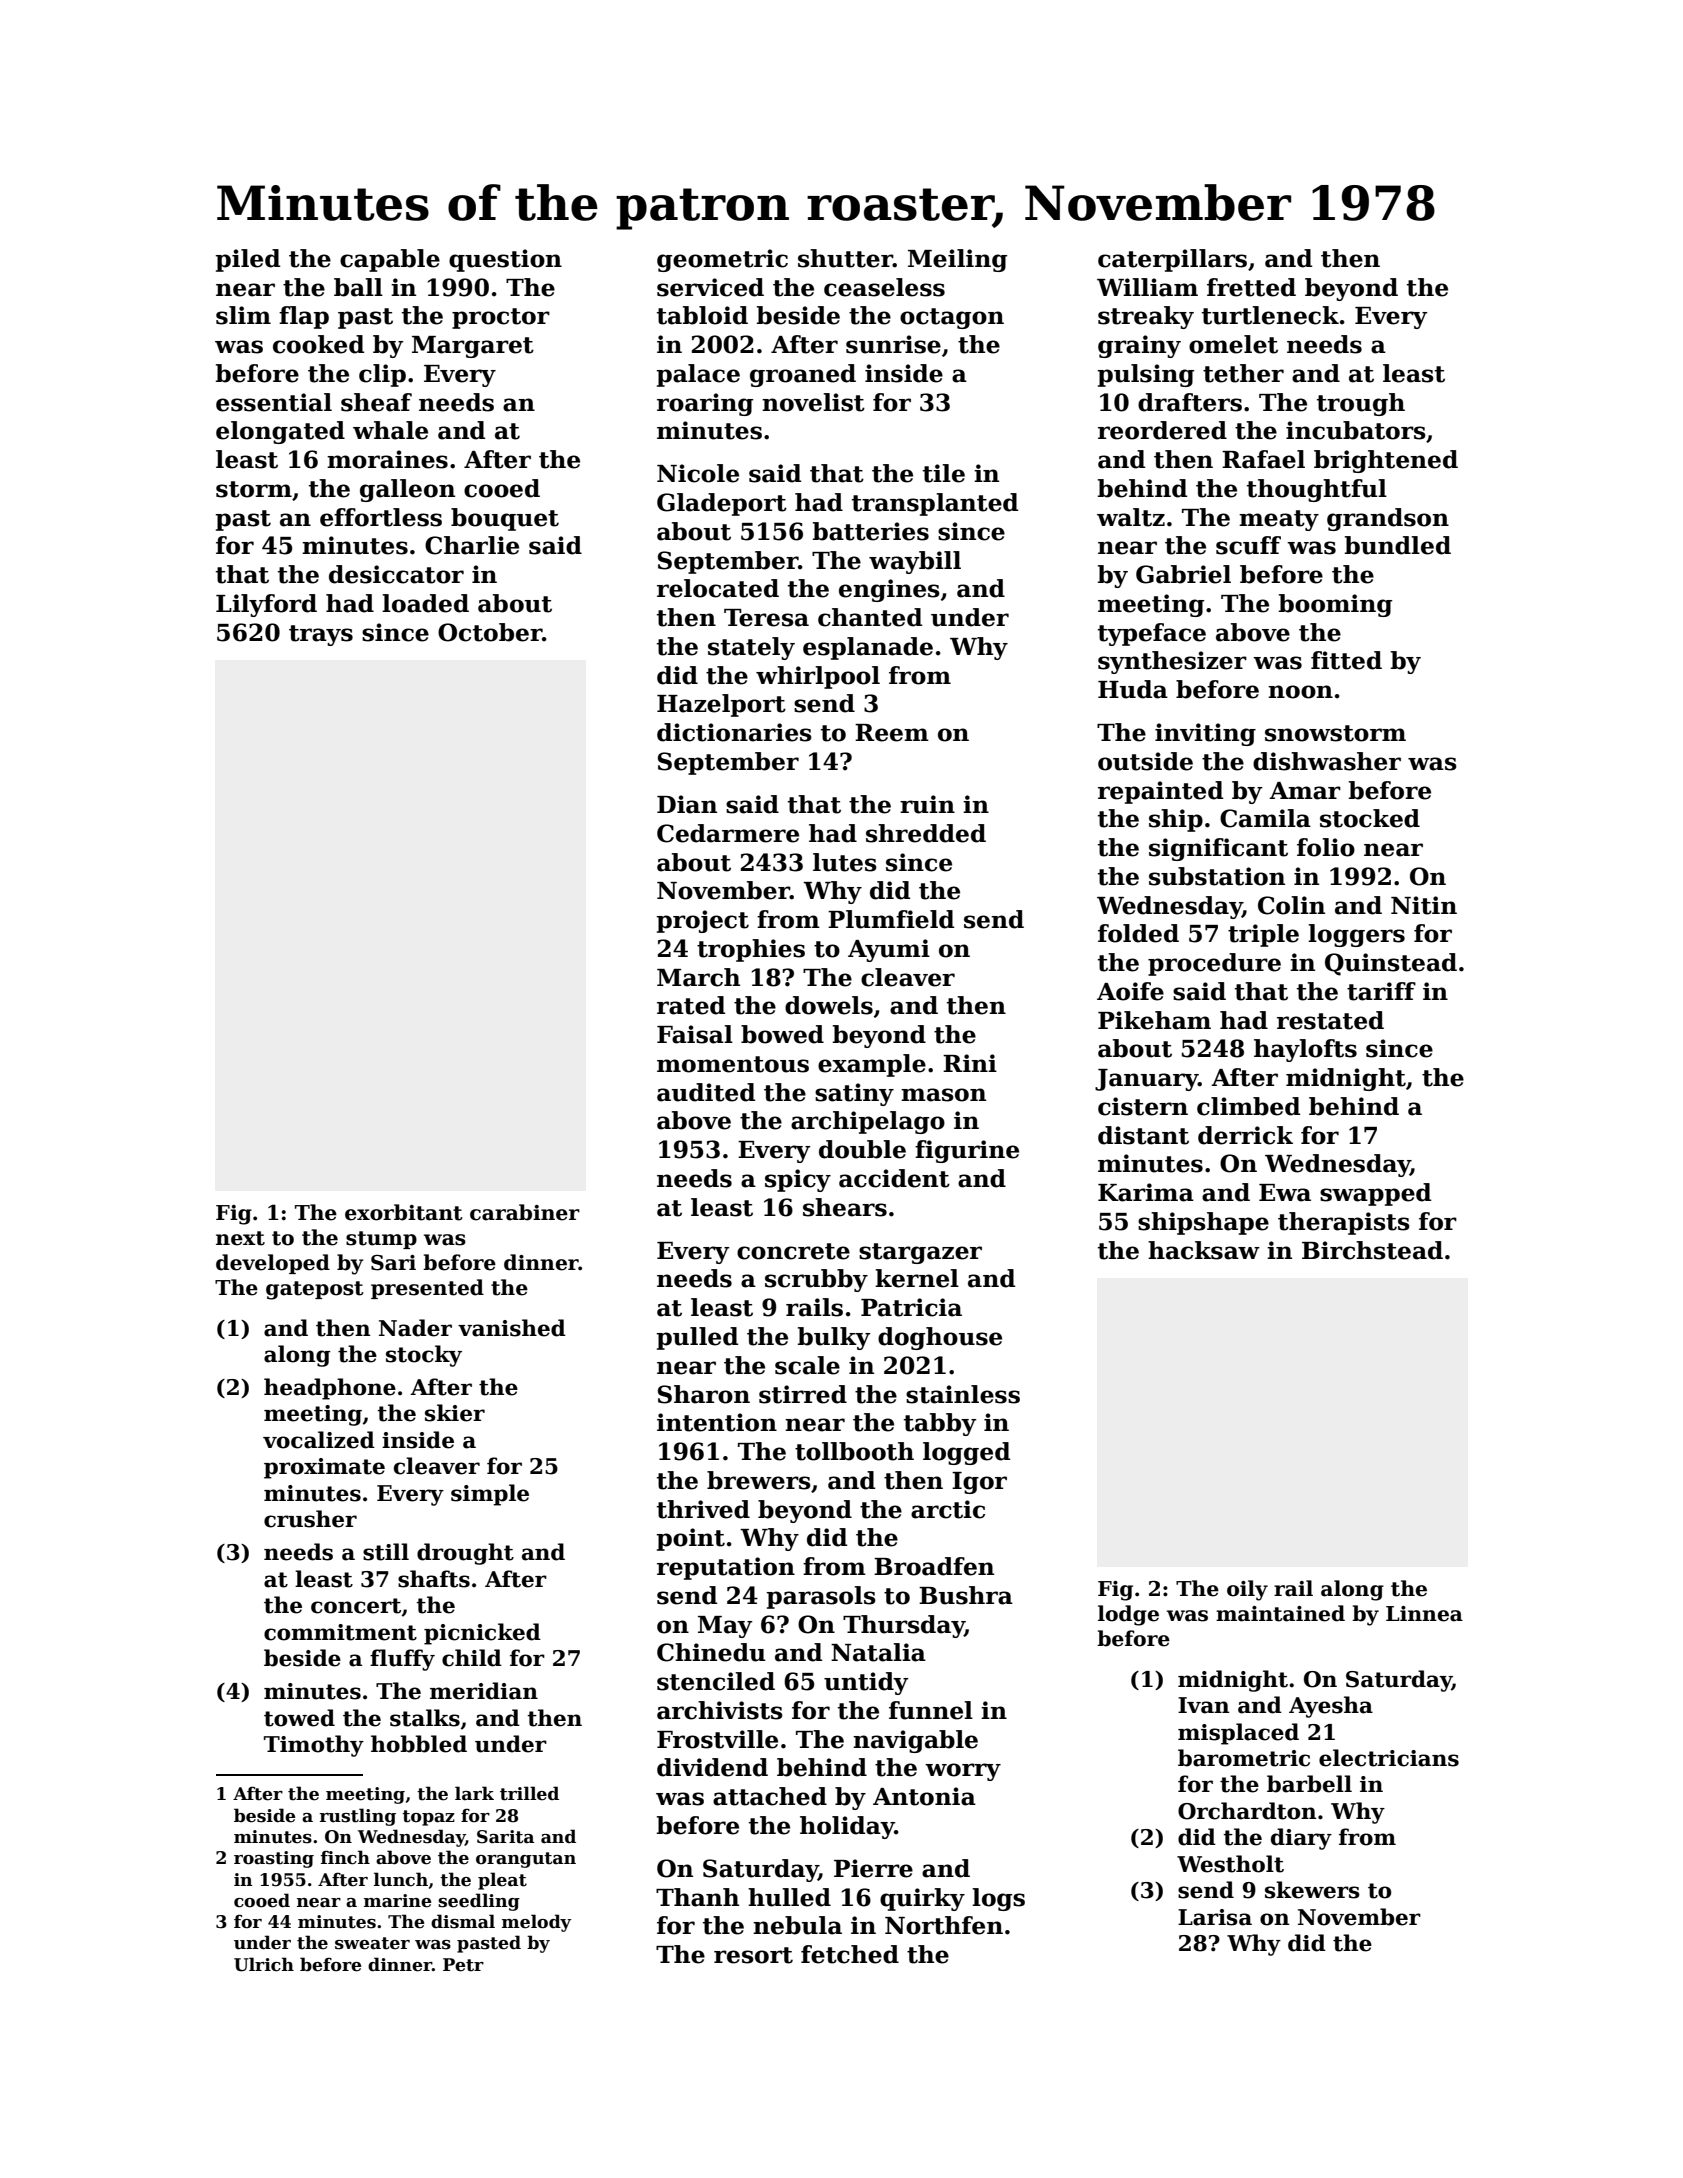 This page has width=1683, height=2178. What do you see at coordinates (751, 950) in the page?
I see `trophies` at bounding box center [751, 950].
